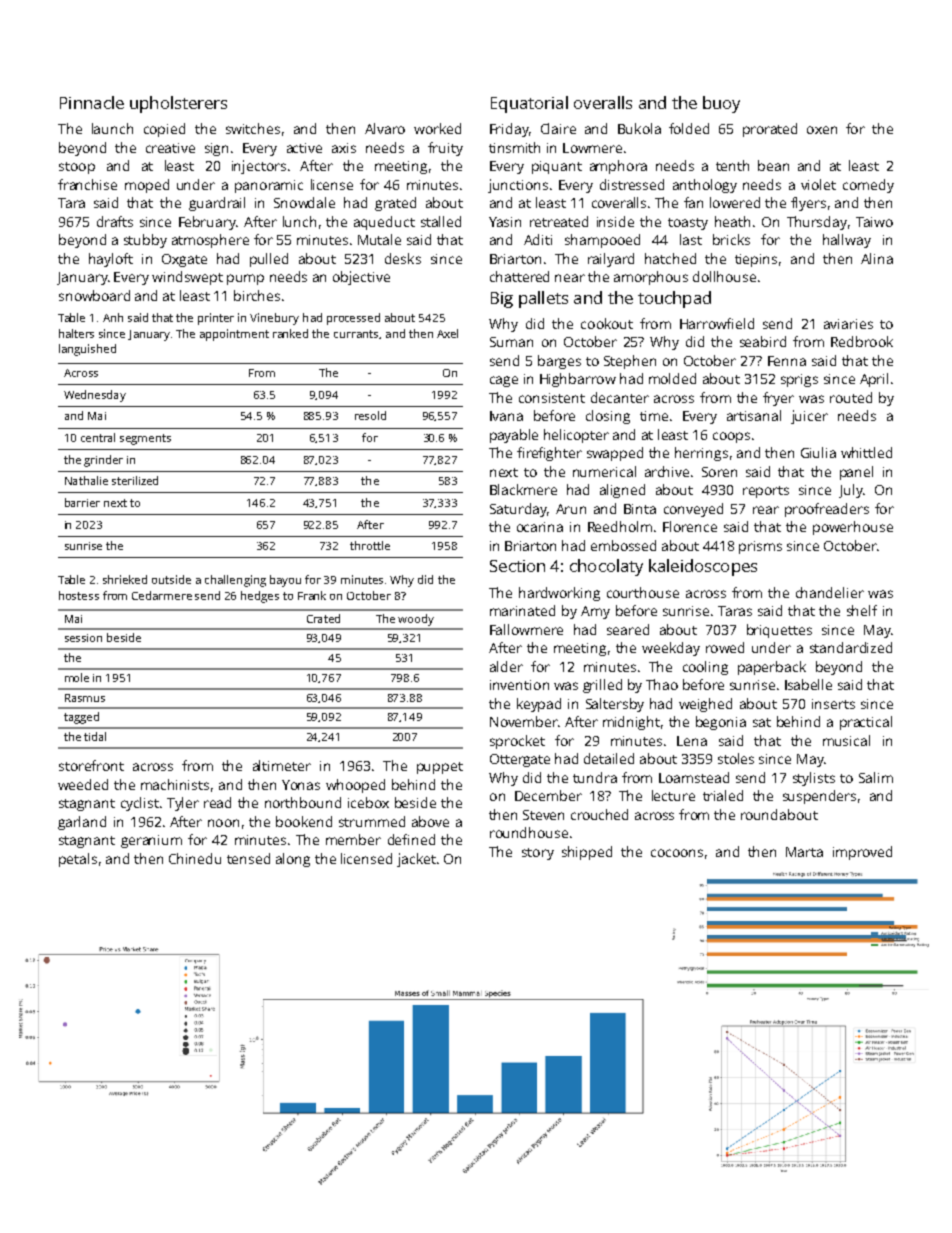  What do you see at coordinates (518, 186) in the screenshot?
I see `junctions` at bounding box center [518, 186].
